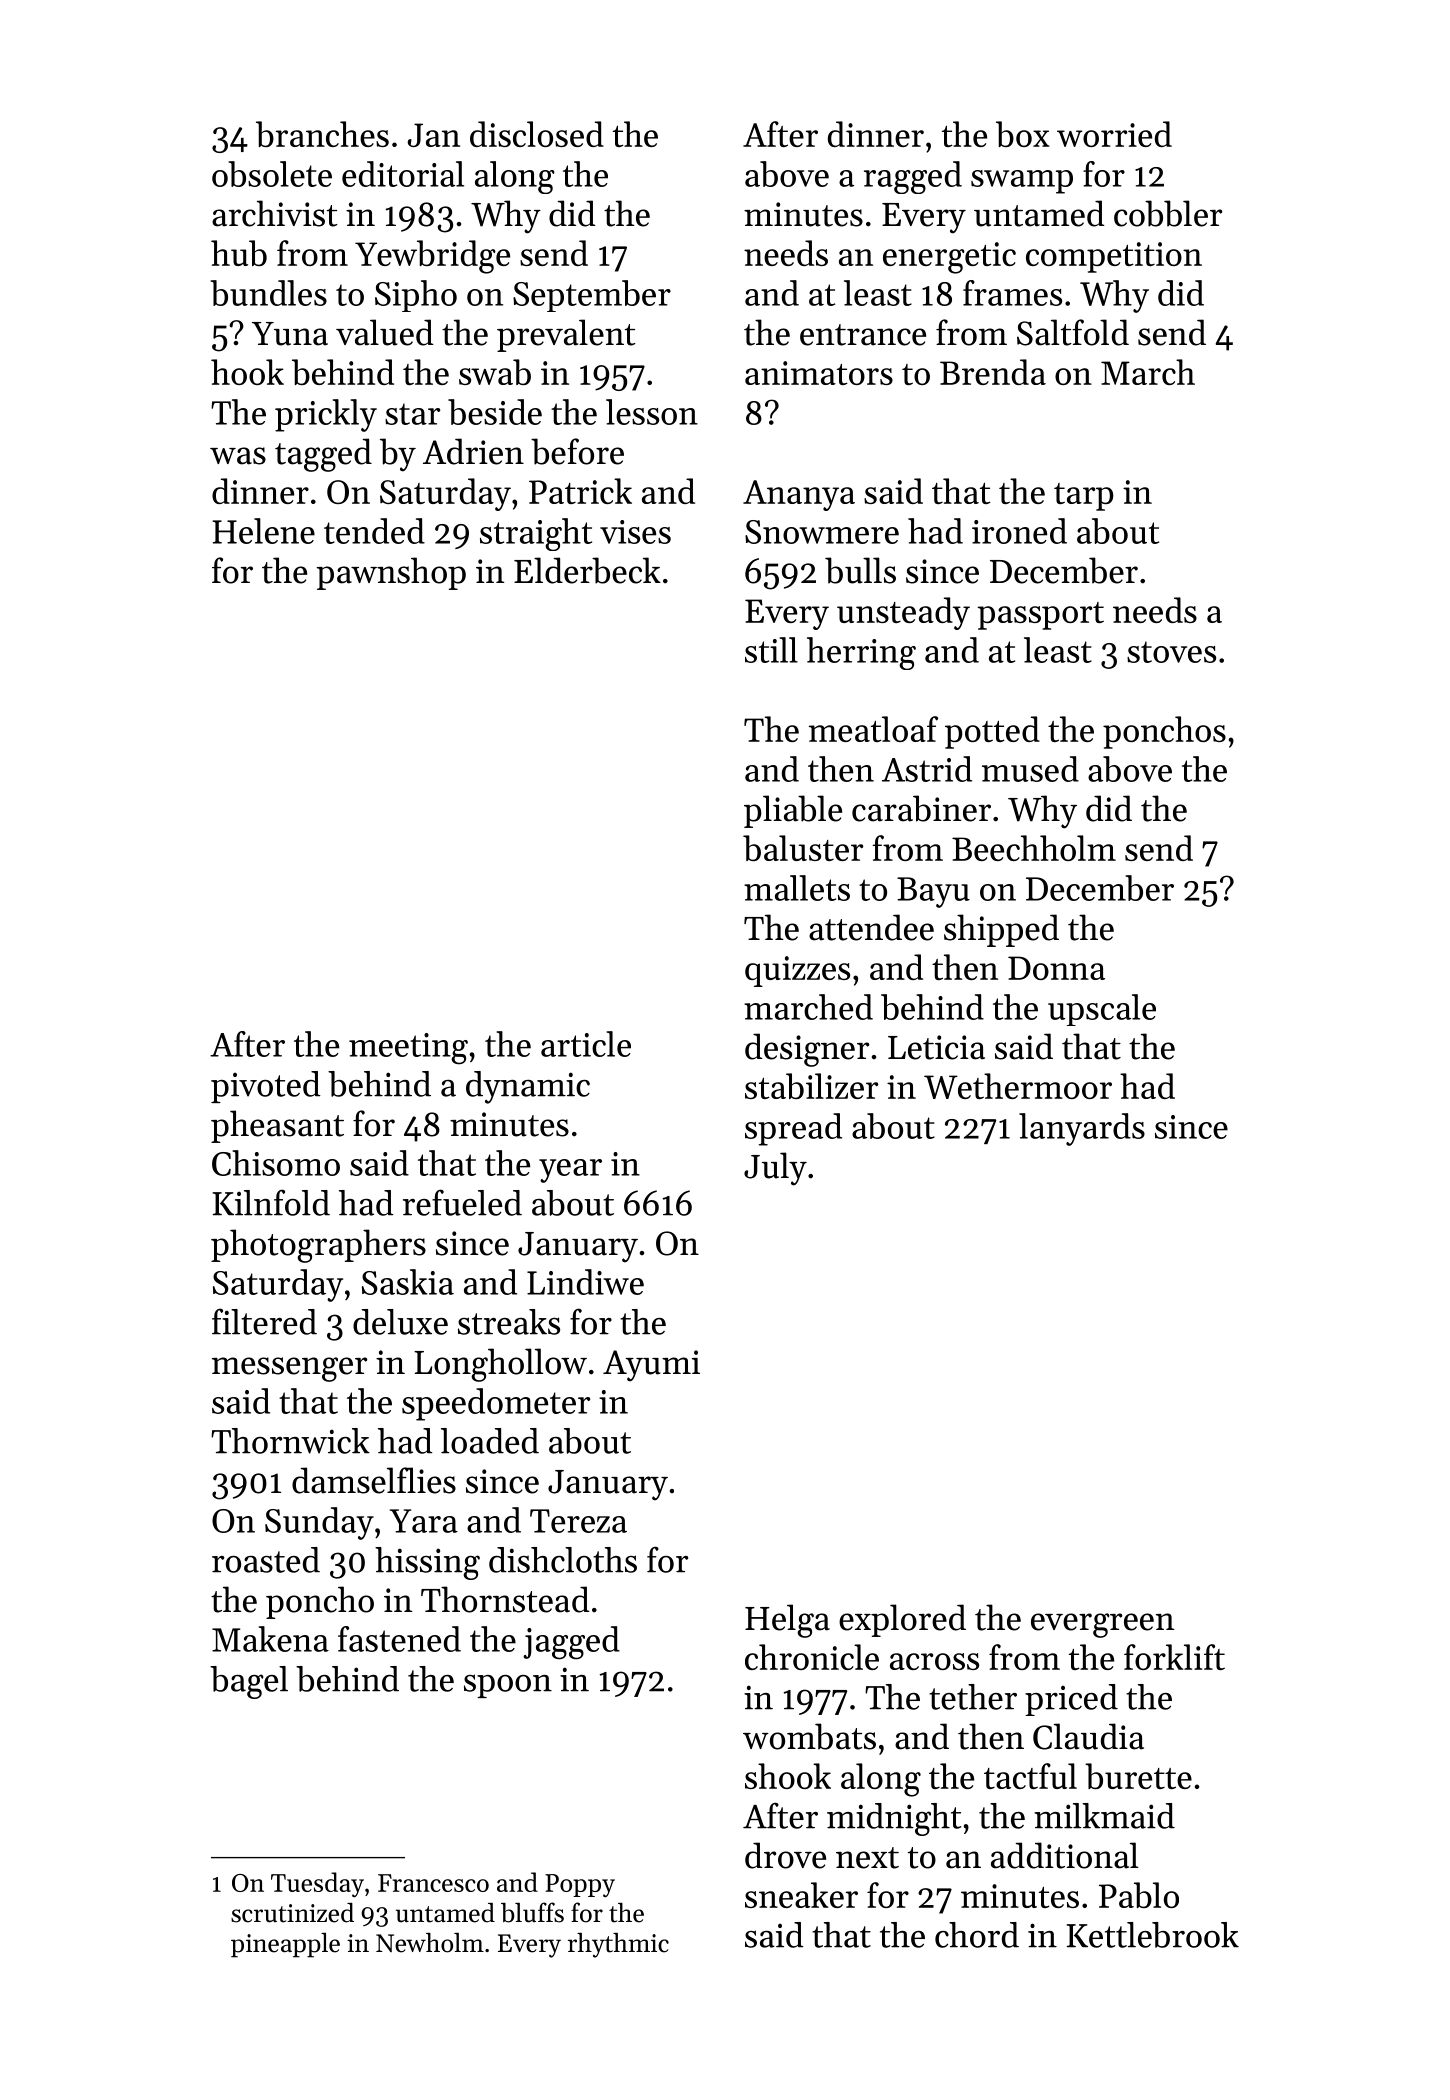  Describe the element at coordinates (263, 531) in the screenshot. I see `Helene` at that location.
